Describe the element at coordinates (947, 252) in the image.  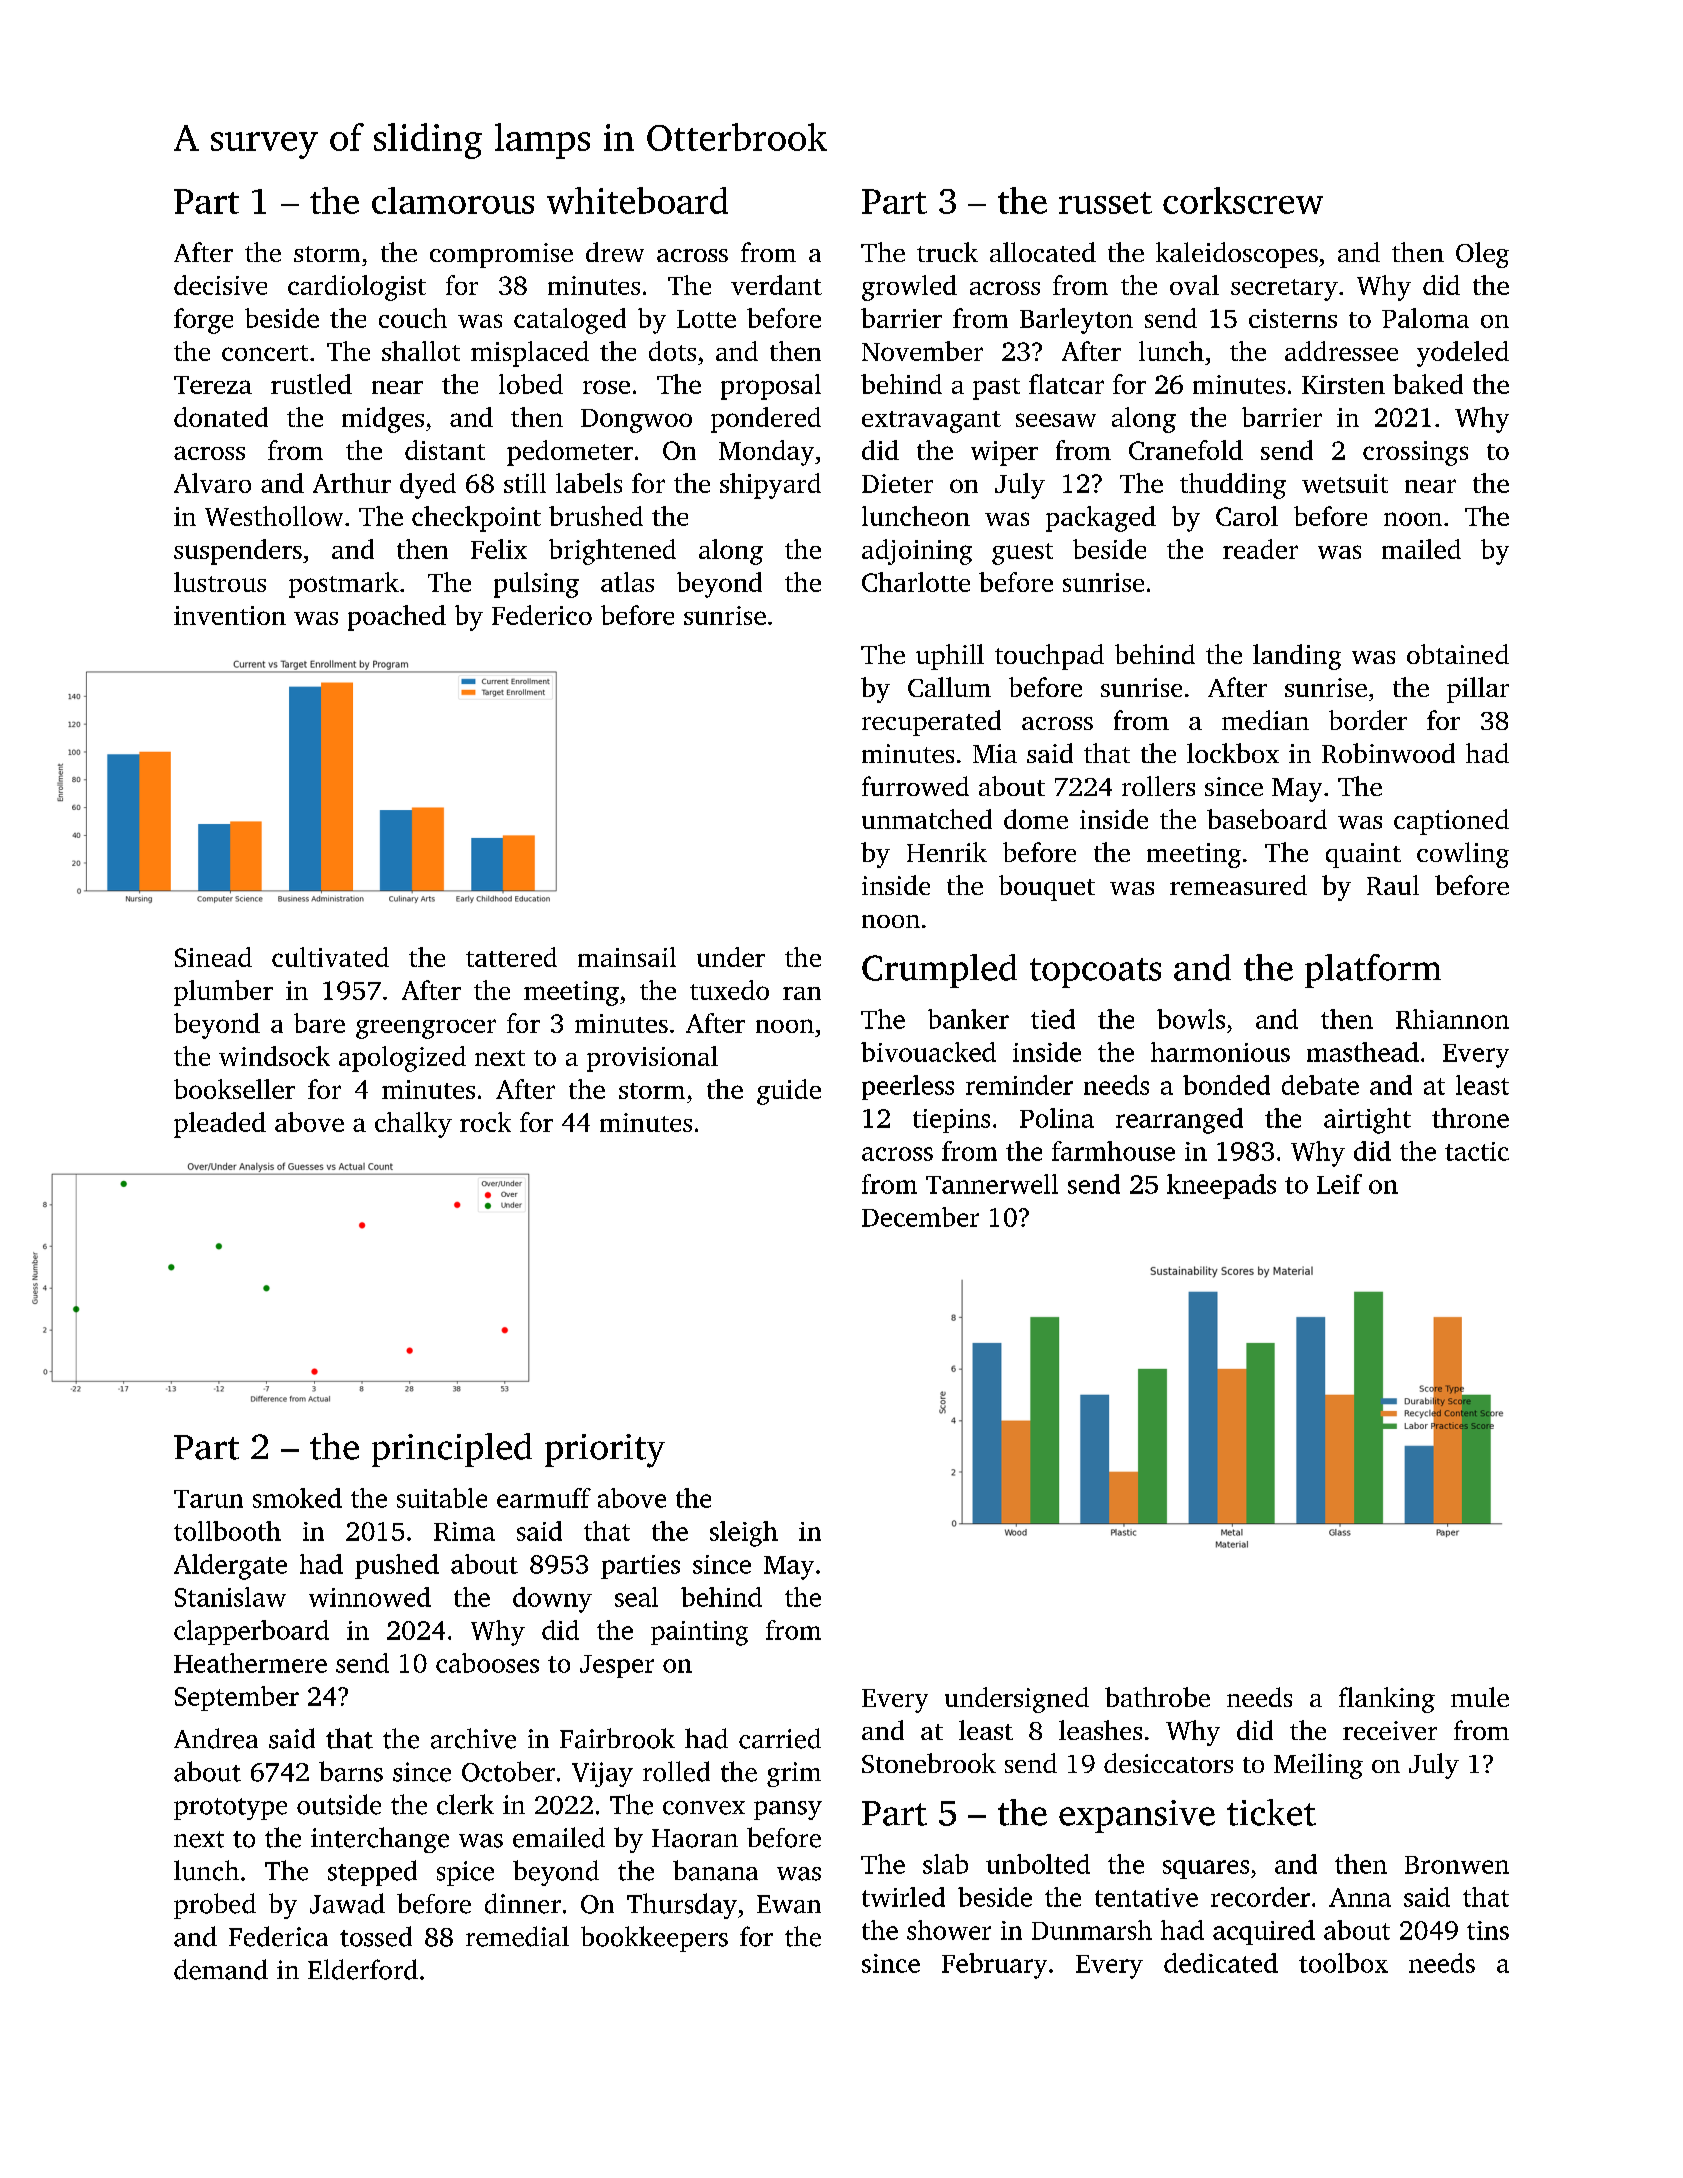
I see `truck` at that location.
